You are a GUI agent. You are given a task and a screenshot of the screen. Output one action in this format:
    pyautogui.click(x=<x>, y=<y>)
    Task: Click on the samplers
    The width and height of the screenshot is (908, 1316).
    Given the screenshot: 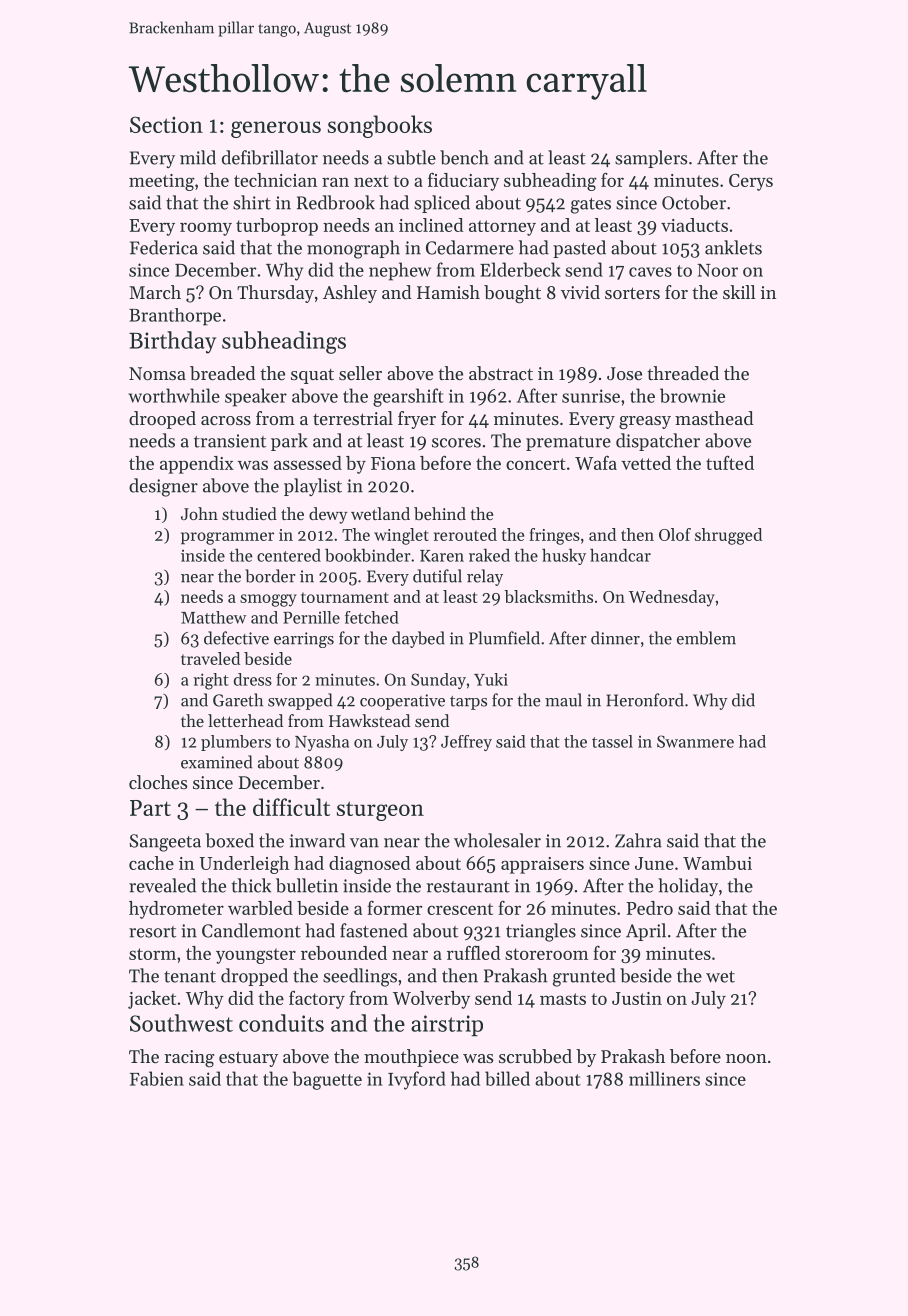 What is the action you would take?
    pyautogui.click(x=651, y=159)
